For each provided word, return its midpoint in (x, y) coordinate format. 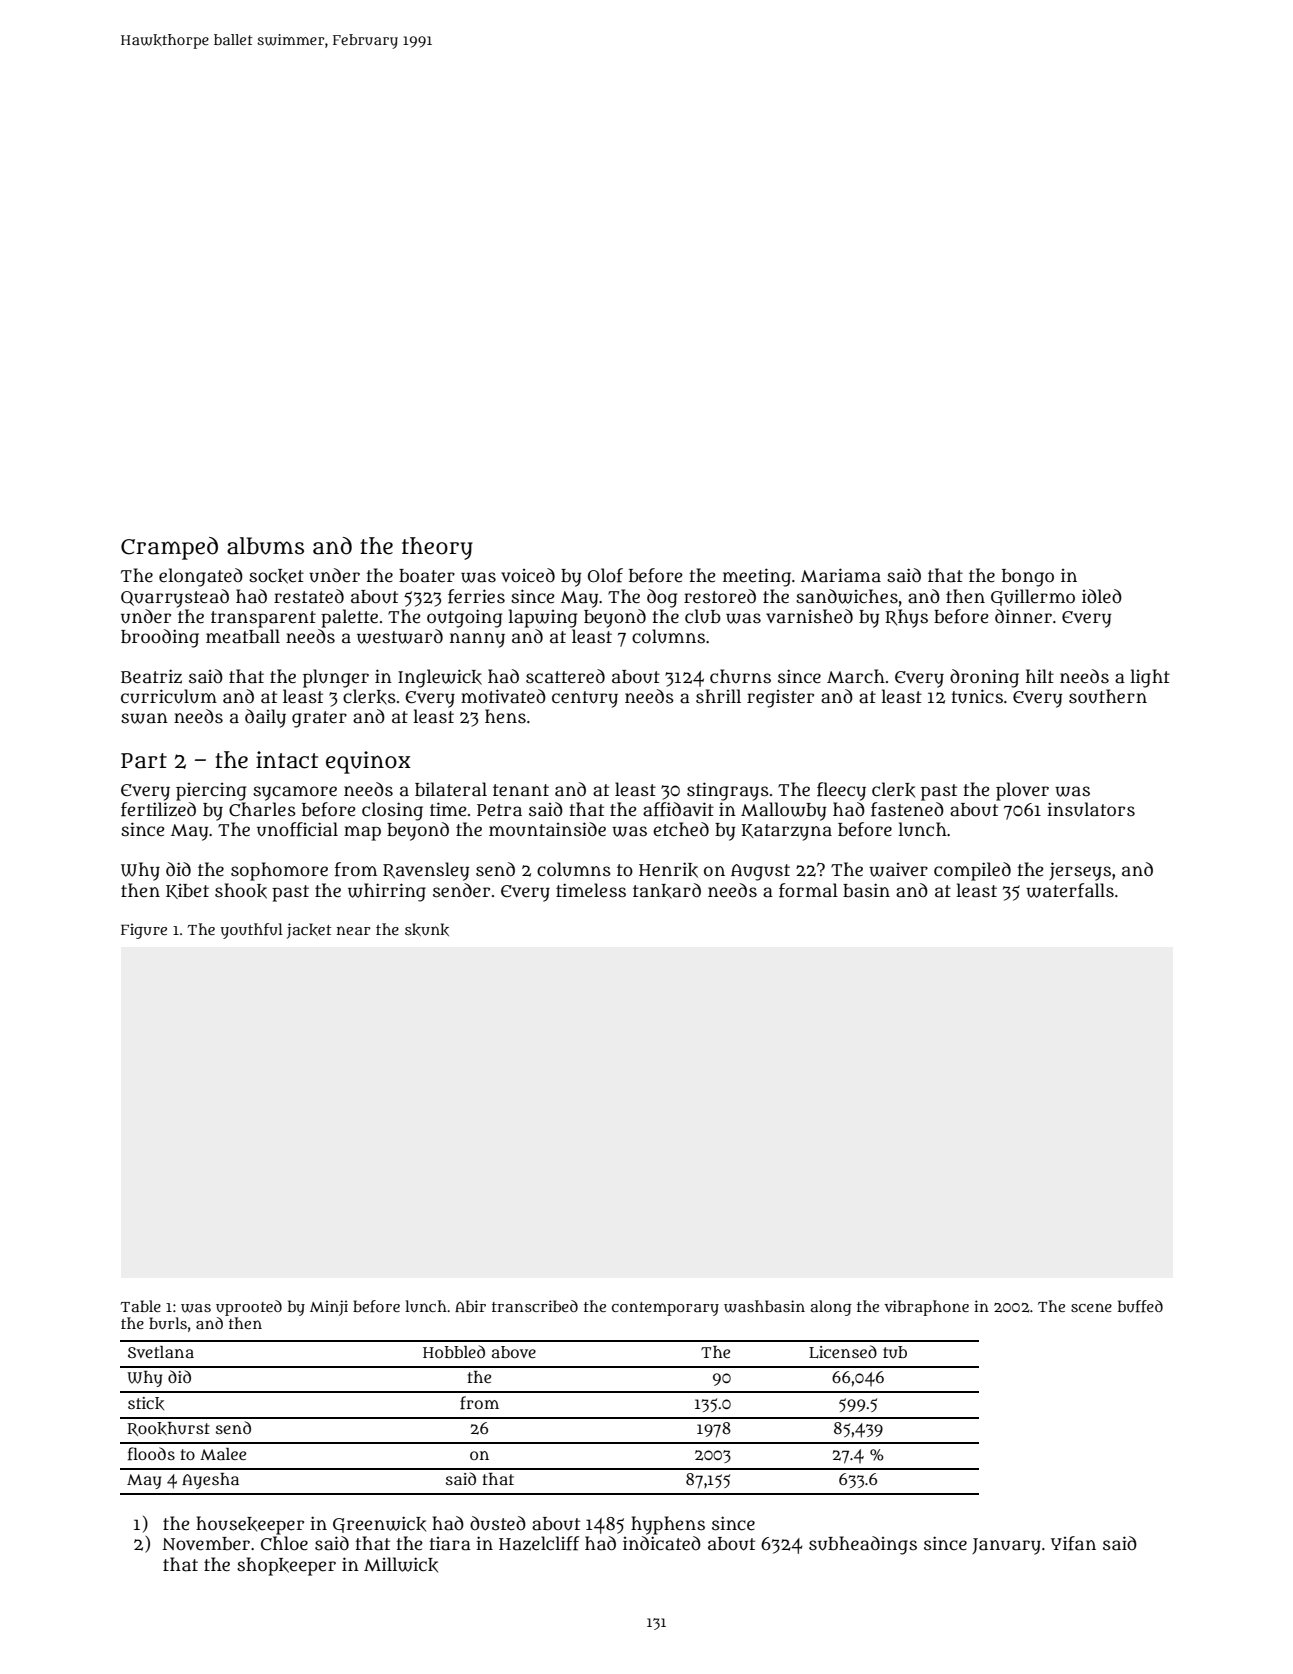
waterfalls (1070, 890)
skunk (427, 929)
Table (141, 1306)
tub (895, 1352)
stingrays (728, 791)
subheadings (863, 1545)
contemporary (665, 1309)
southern (1108, 696)
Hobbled (454, 1351)
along (831, 1308)
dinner (1023, 616)
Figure (144, 931)
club (703, 616)
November (206, 1544)
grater (319, 719)
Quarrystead (175, 598)
